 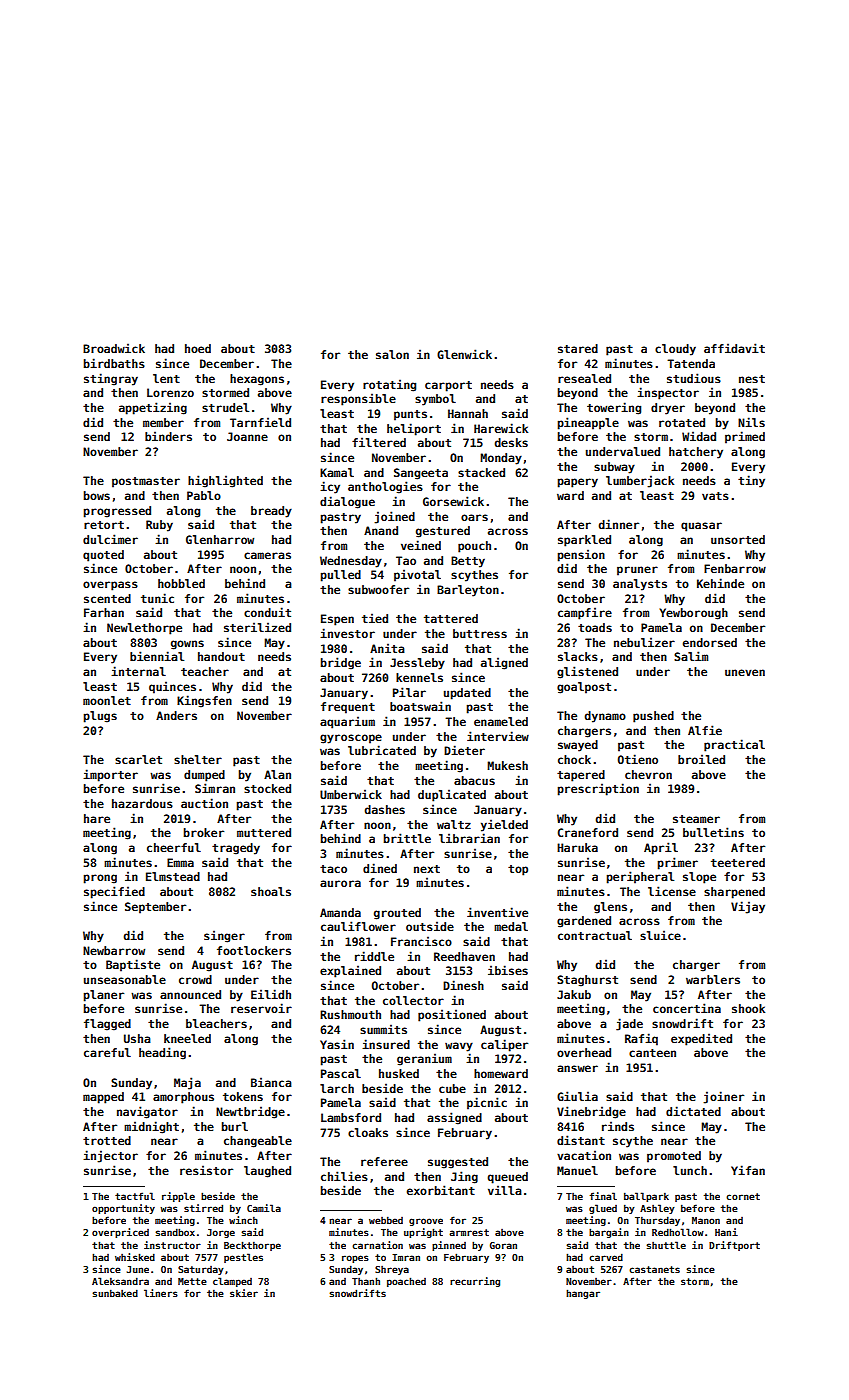 What do you see at coordinates (654, 1269) in the screenshot?
I see `castanets` at bounding box center [654, 1269].
